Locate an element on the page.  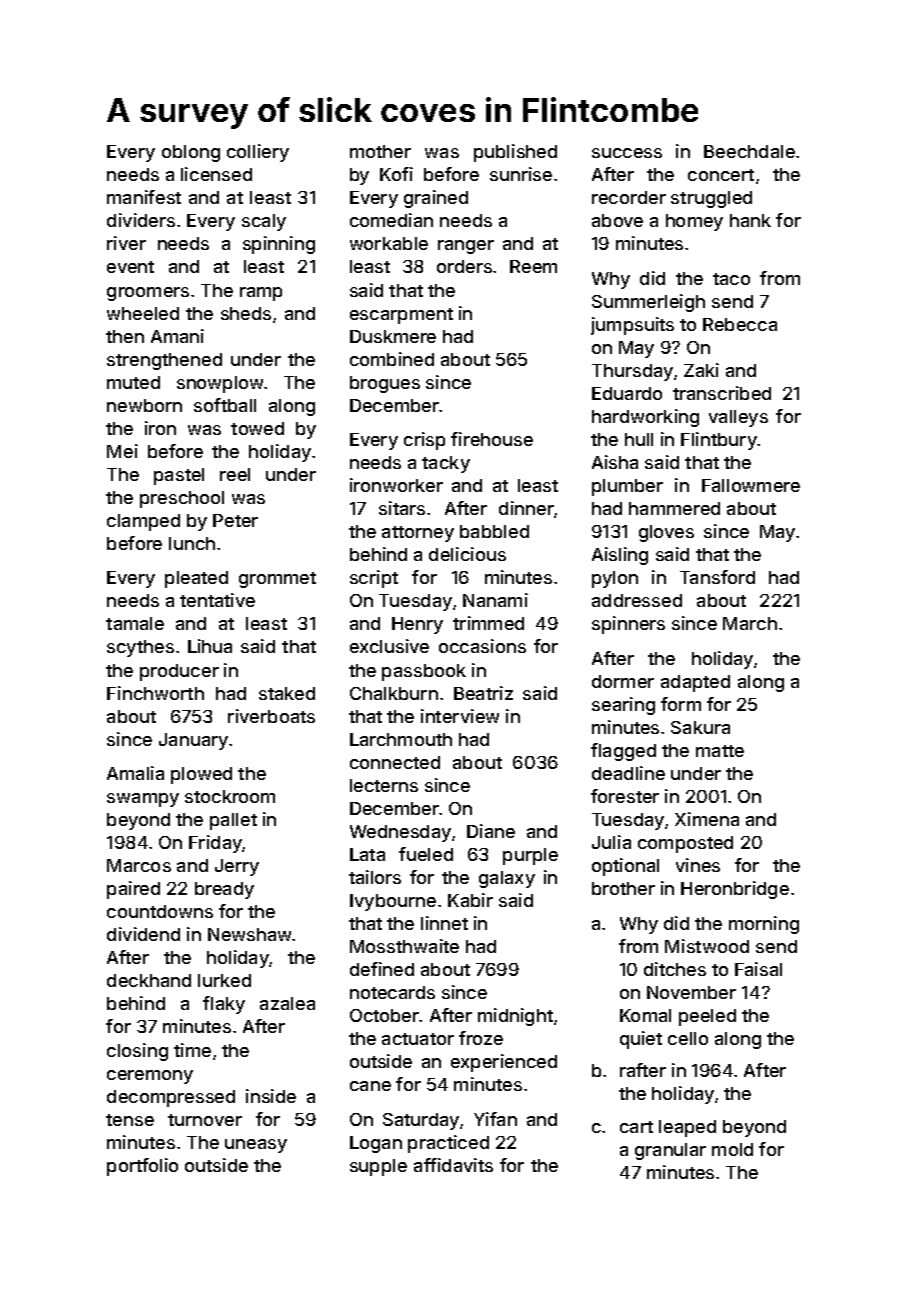
deadline is located at coordinates (628, 773).
